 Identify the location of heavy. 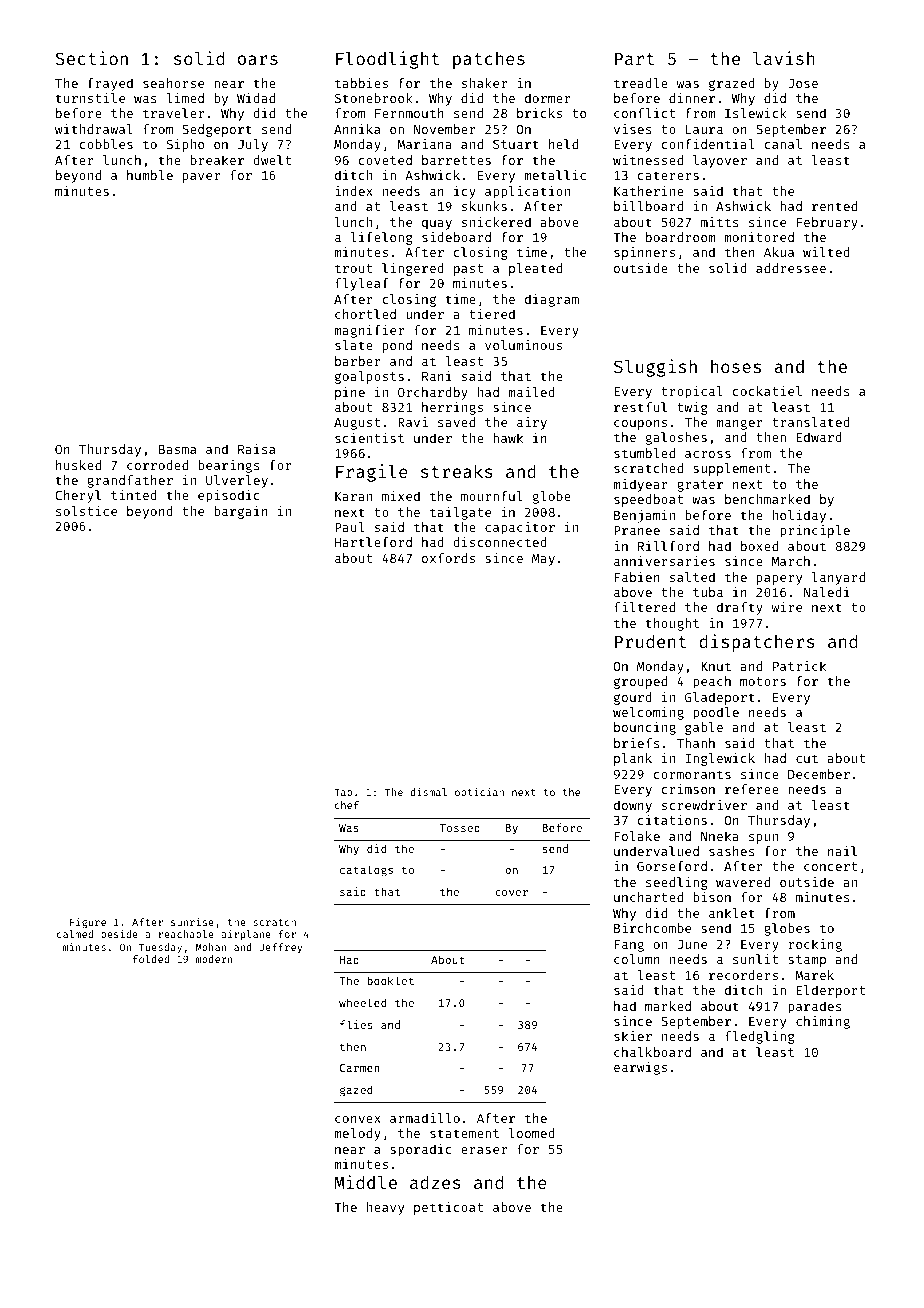
(385, 1208).
